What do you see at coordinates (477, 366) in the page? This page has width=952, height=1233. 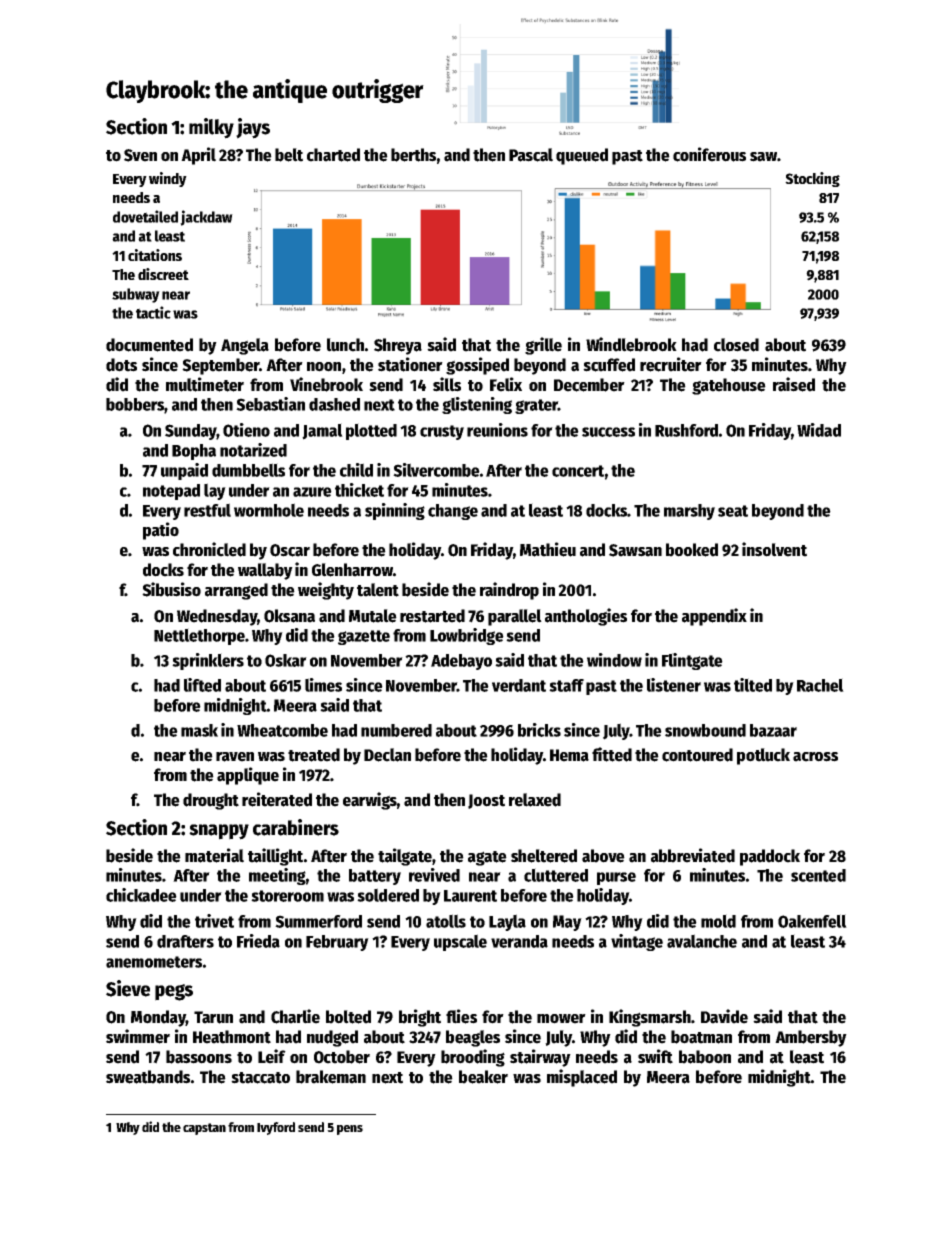 I see `gossiped` at bounding box center [477, 366].
